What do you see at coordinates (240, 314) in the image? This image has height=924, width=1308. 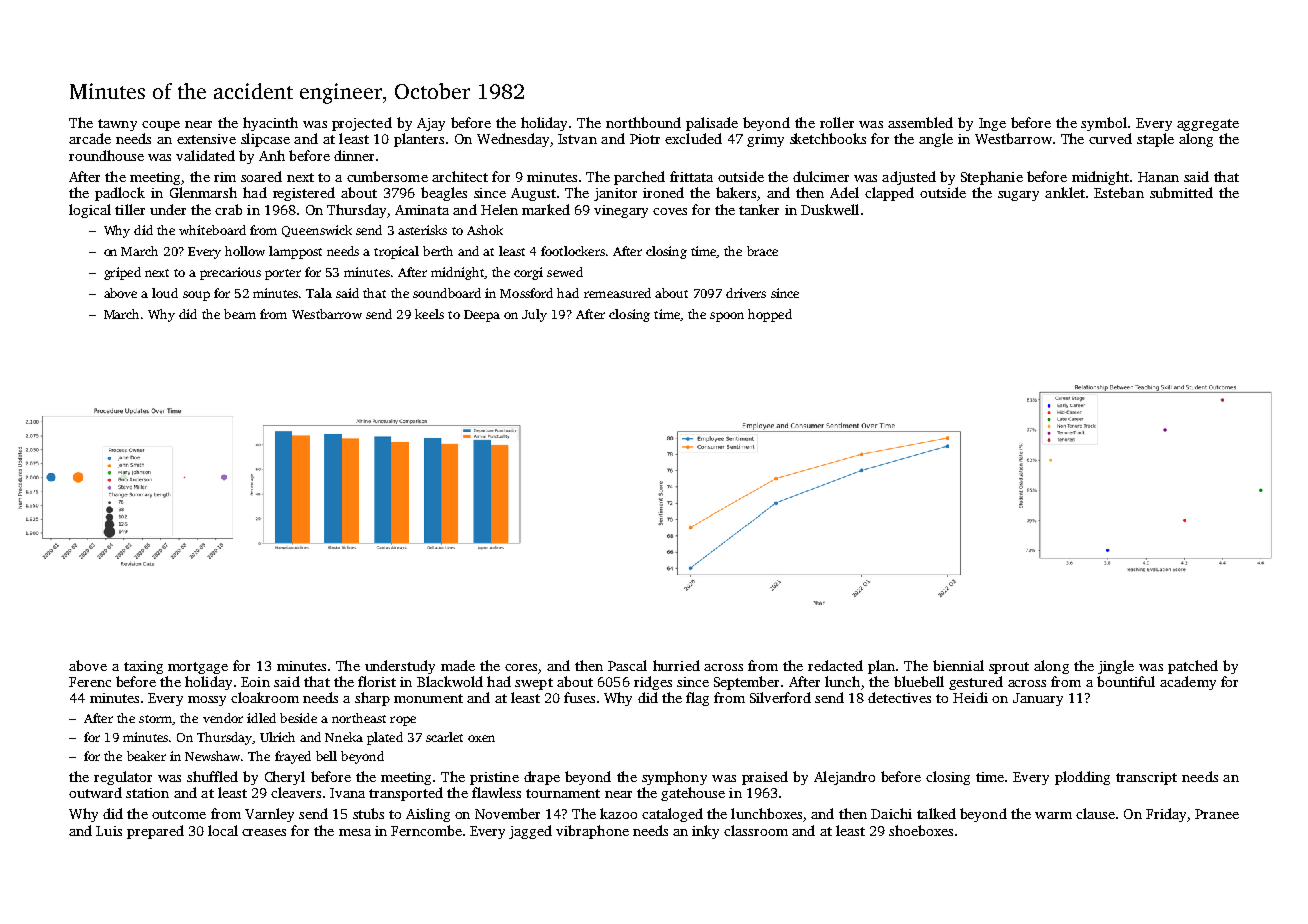 I see `beam` at bounding box center [240, 314].
